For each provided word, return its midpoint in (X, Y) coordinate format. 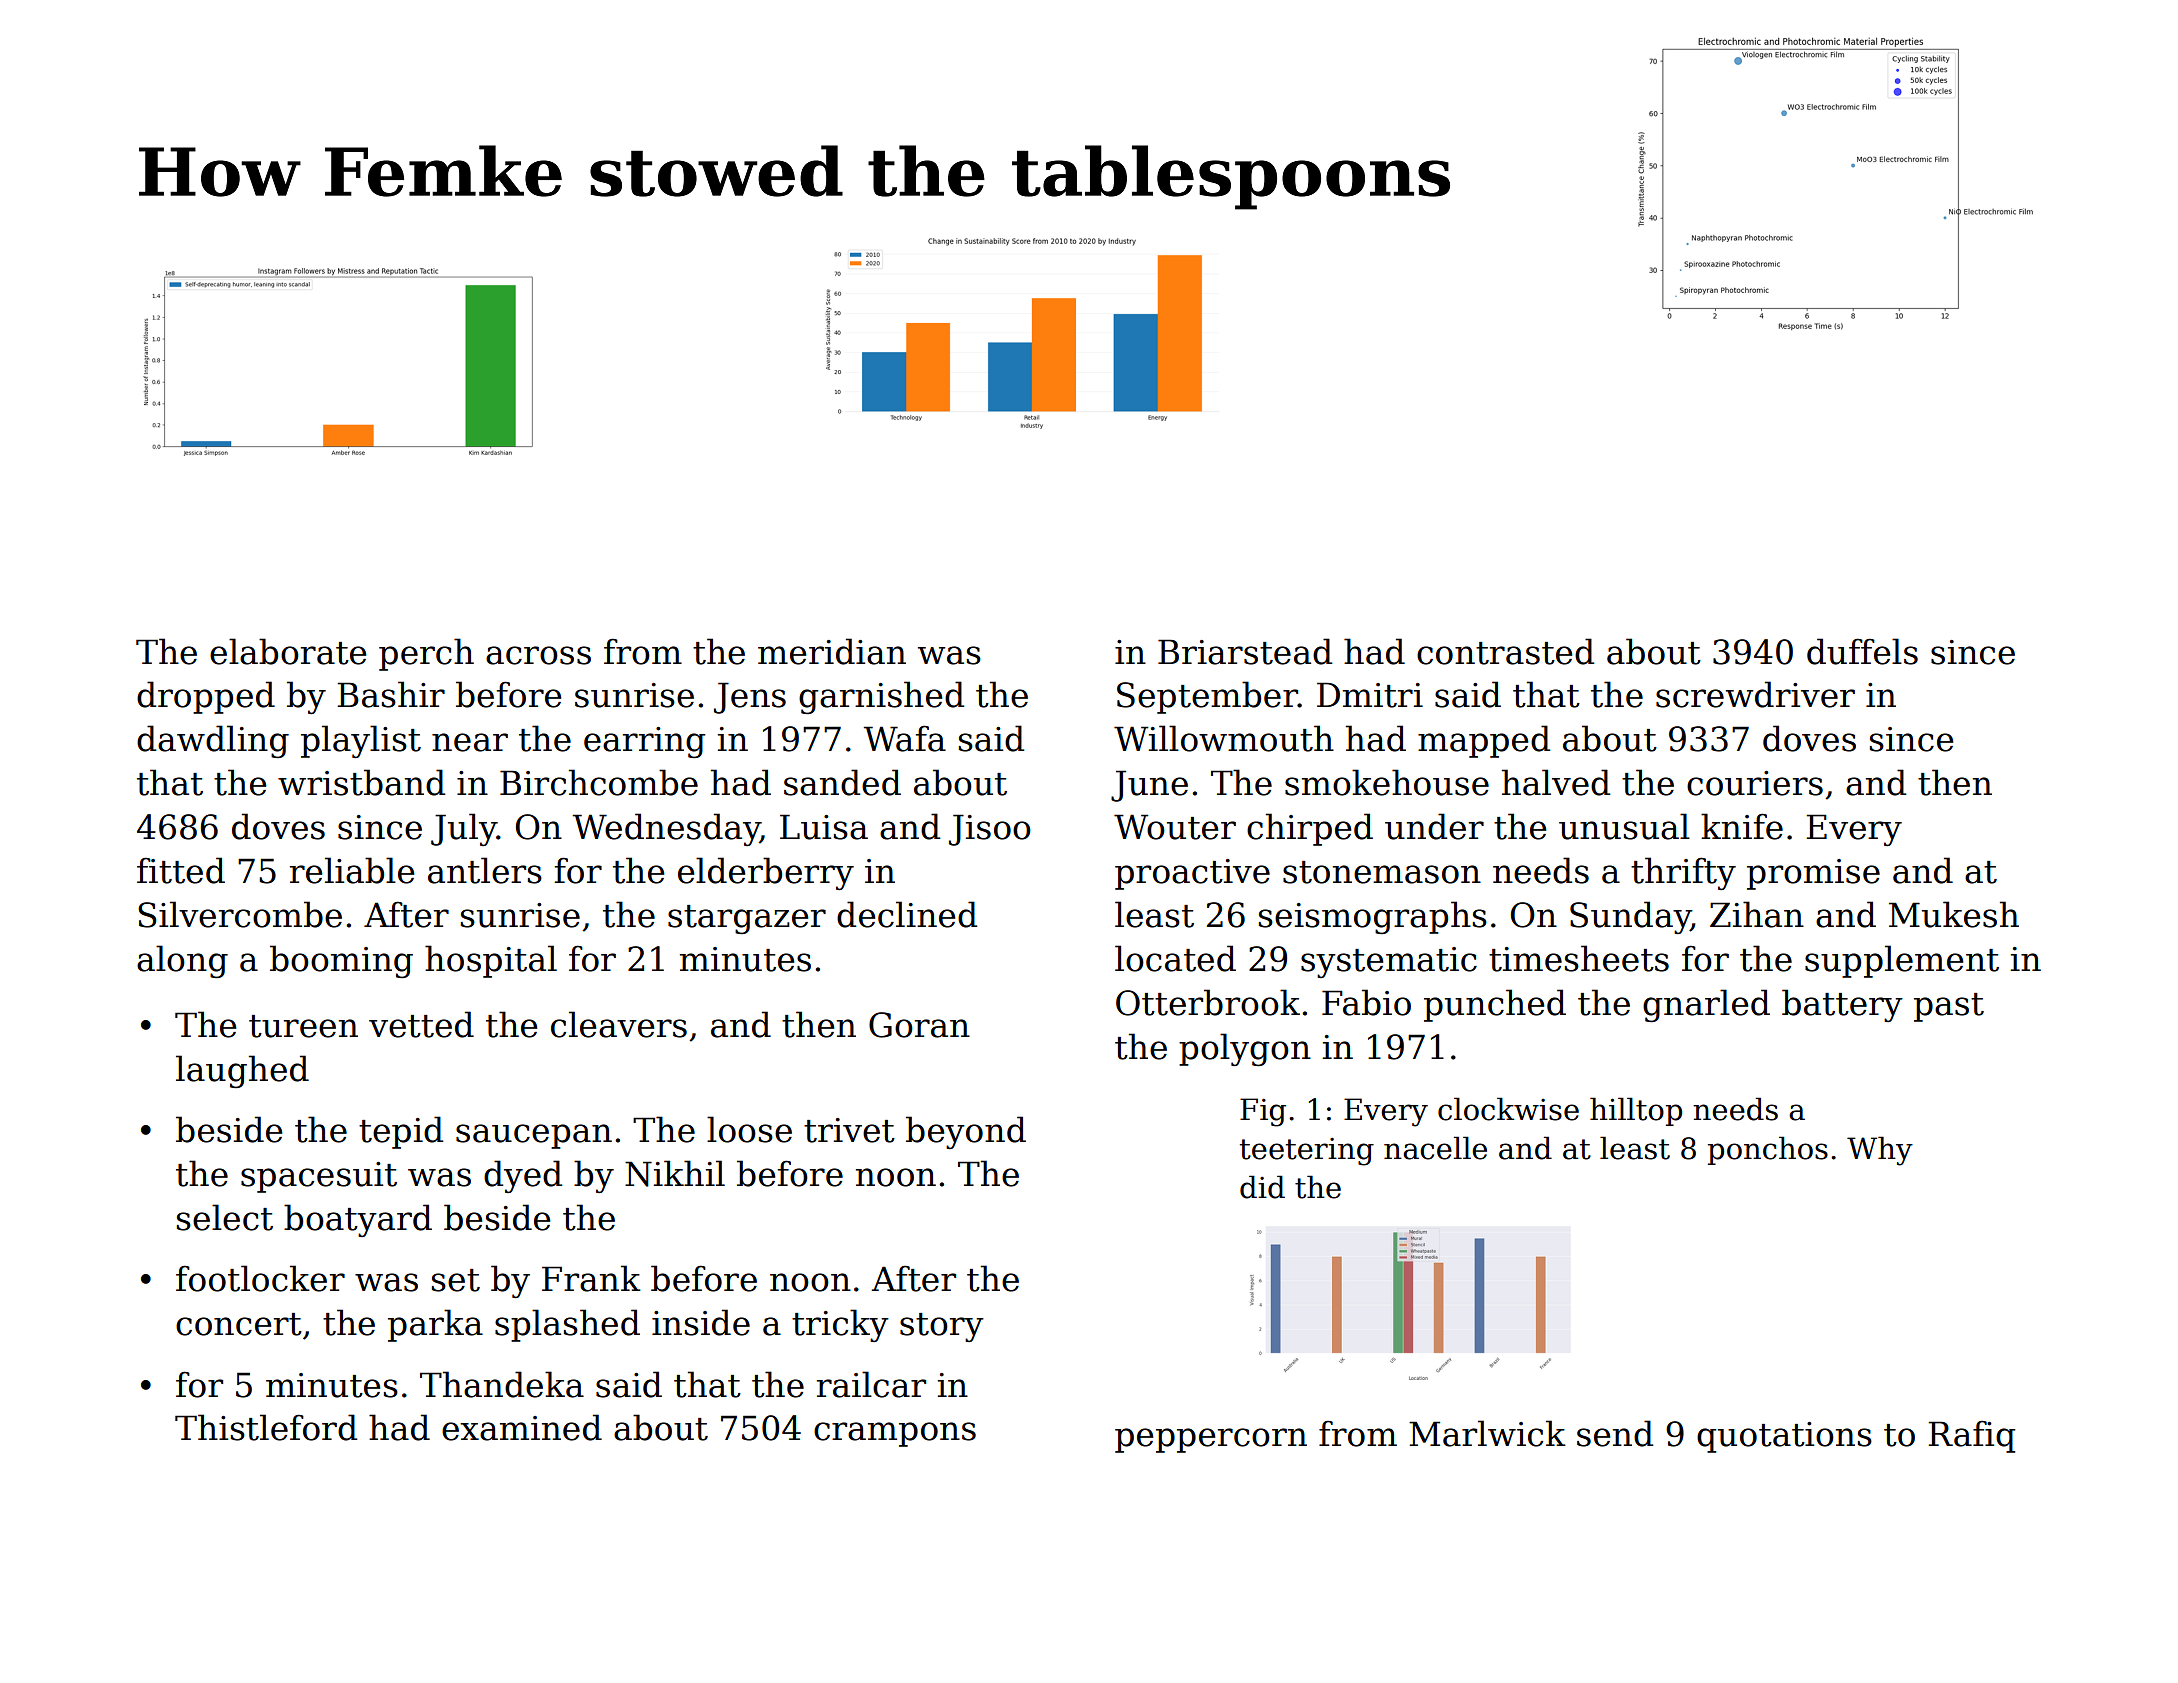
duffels (1862, 651)
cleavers (619, 1024)
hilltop (1636, 1111)
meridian (832, 651)
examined (522, 1427)
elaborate (288, 651)
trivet (849, 1130)
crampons (895, 1434)
